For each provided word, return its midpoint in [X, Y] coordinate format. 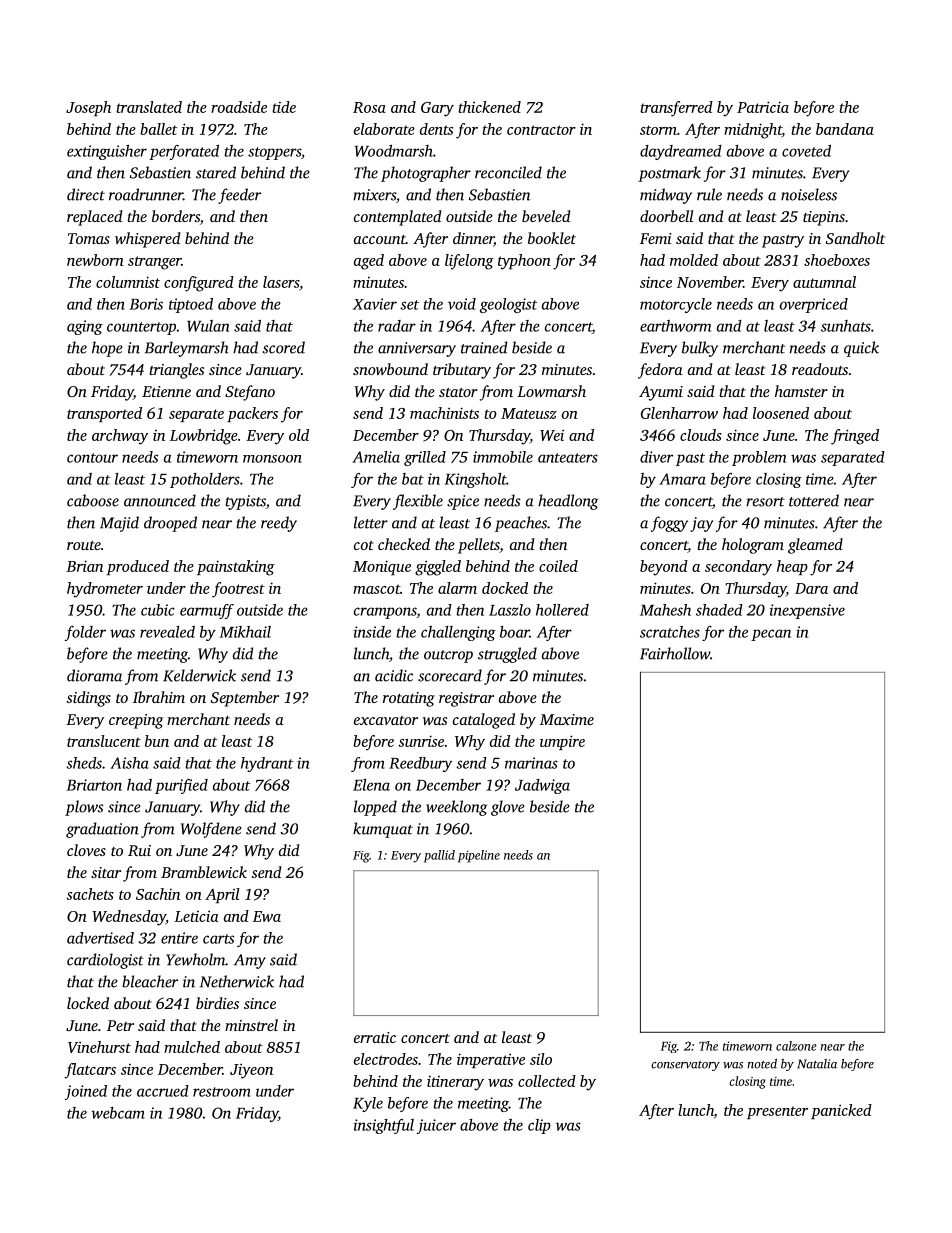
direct [86, 194]
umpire [562, 742]
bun [157, 741]
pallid [439, 856]
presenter [777, 1112]
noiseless [809, 194]
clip [539, 1126]
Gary [437, 109]
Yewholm [196, 959]
